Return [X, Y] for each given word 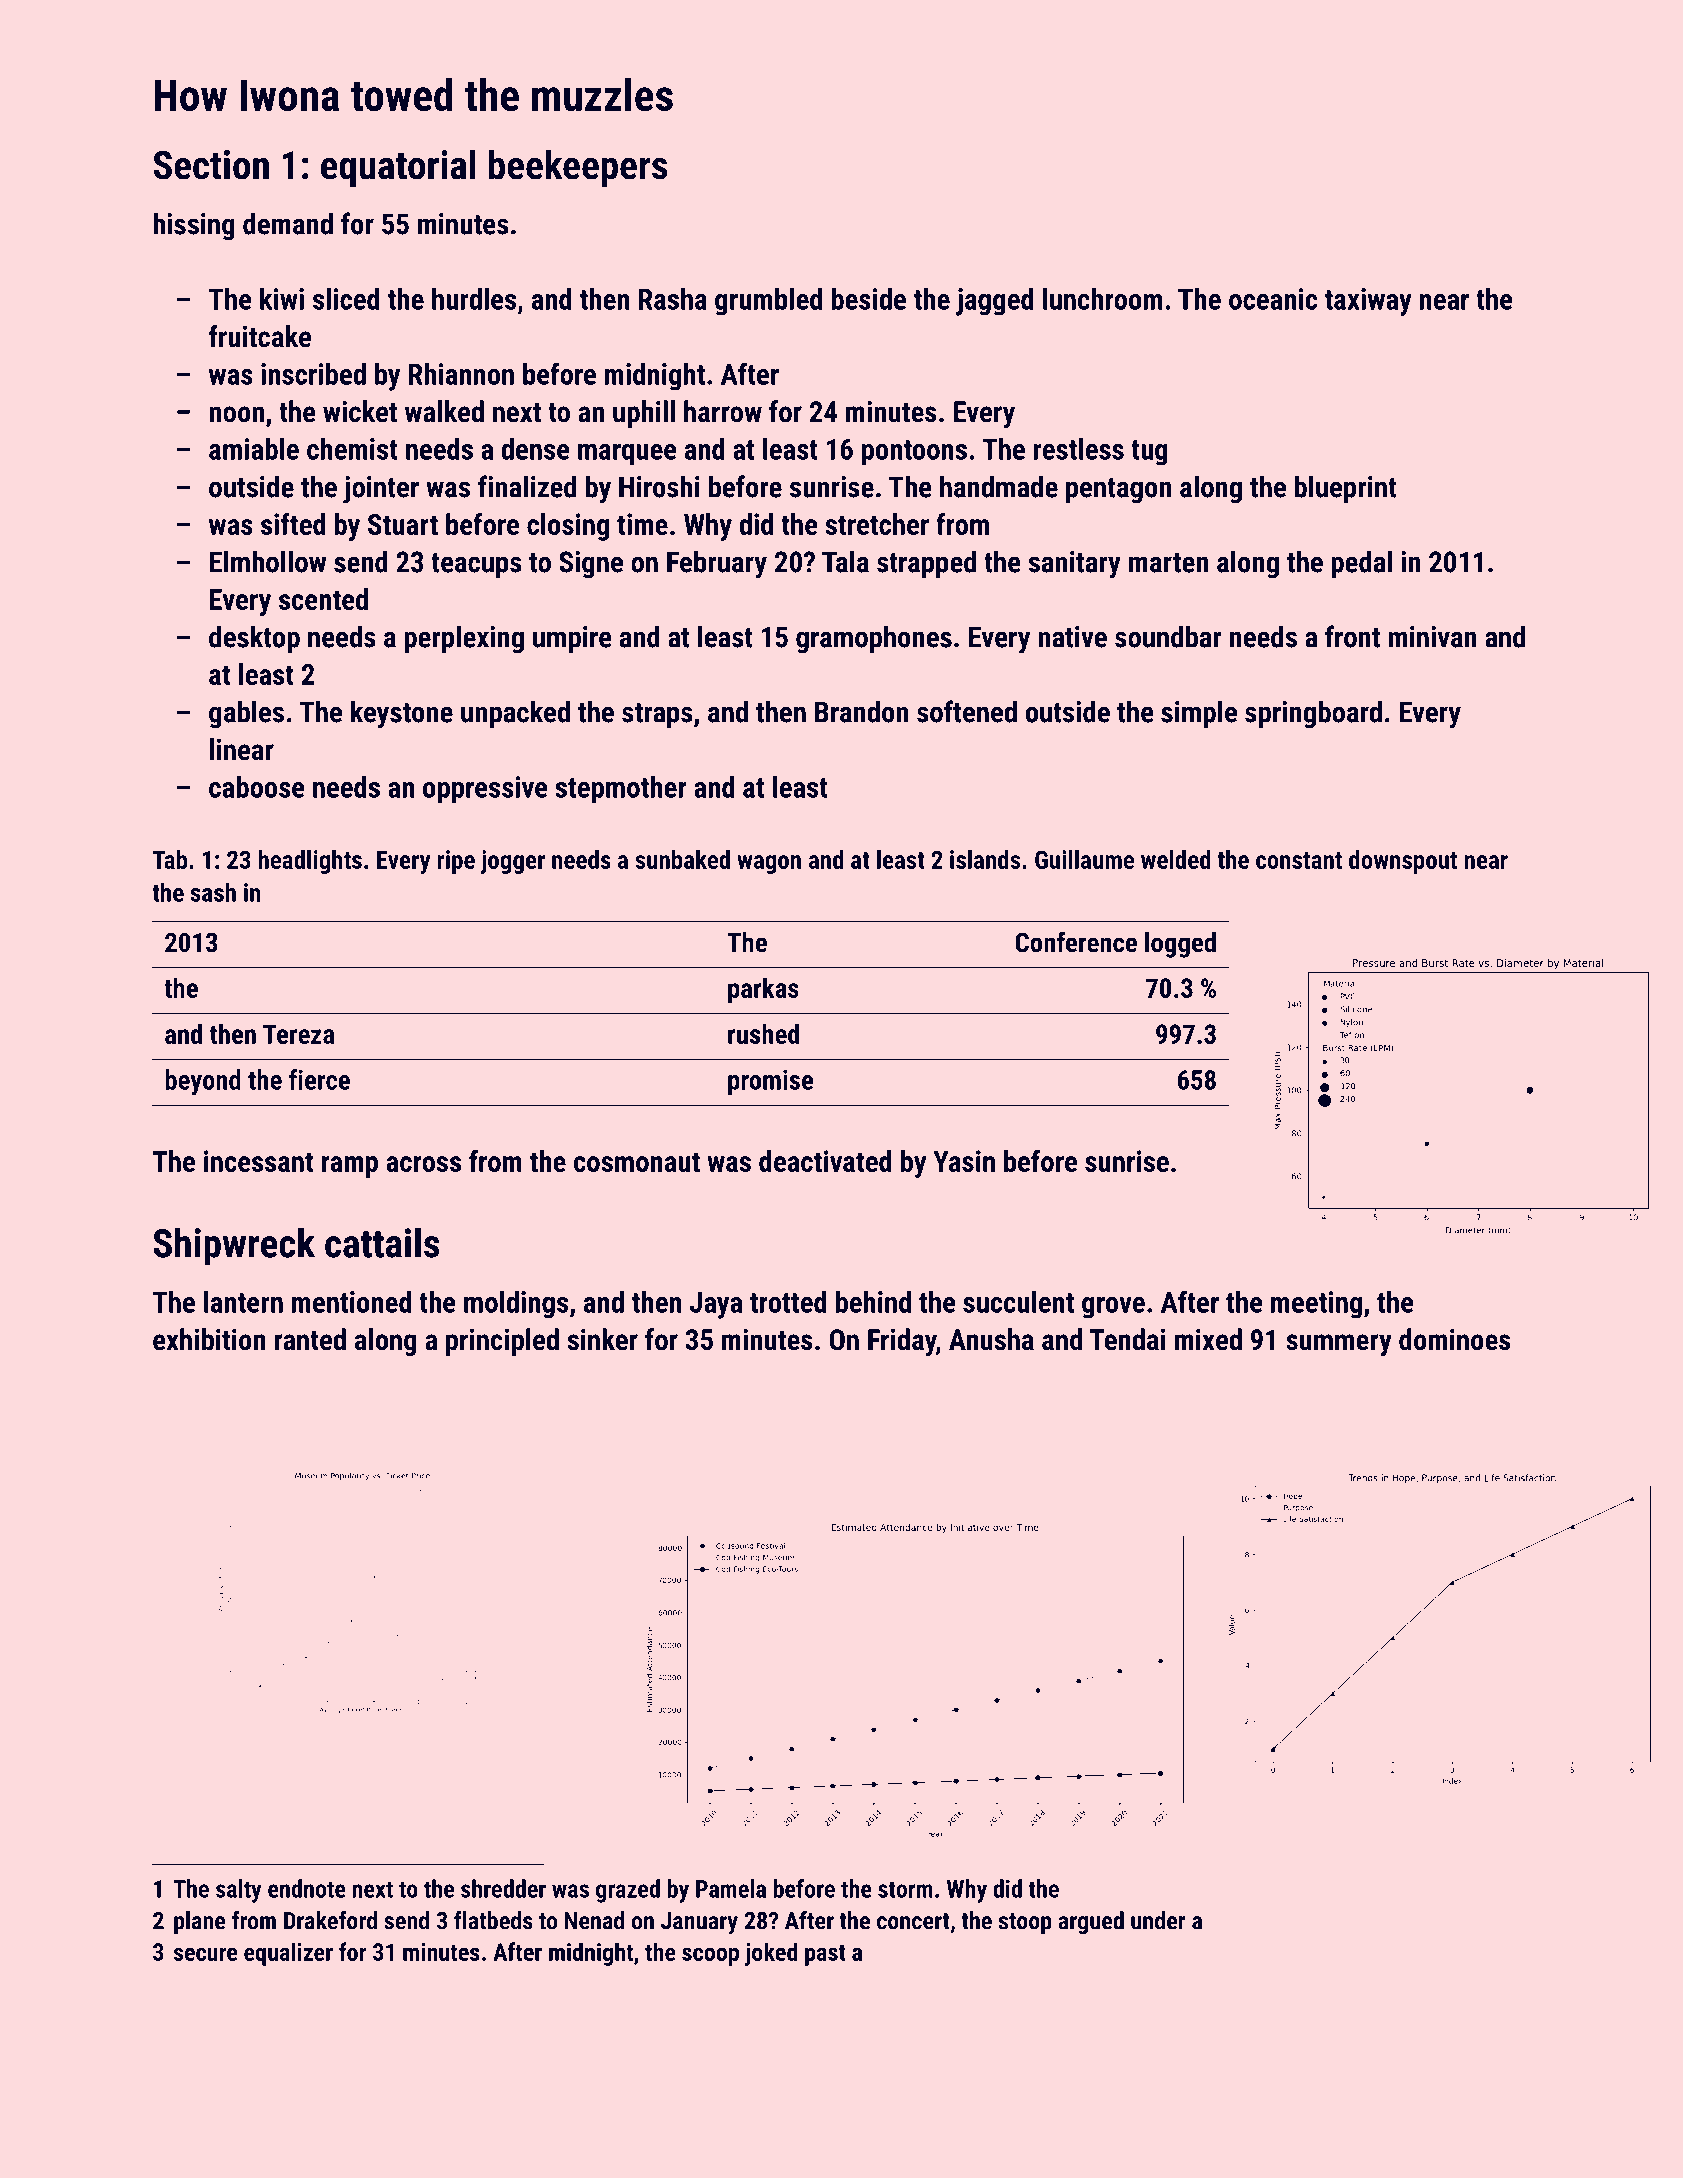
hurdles [474, 299]
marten [1169, 563]
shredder [503, 1888]
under [1158, 1920]
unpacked [515, 714]
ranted [310, 1339]
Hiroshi [659, 486]
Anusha [991, 1339]
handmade [999, 486]
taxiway [1368, 302]
